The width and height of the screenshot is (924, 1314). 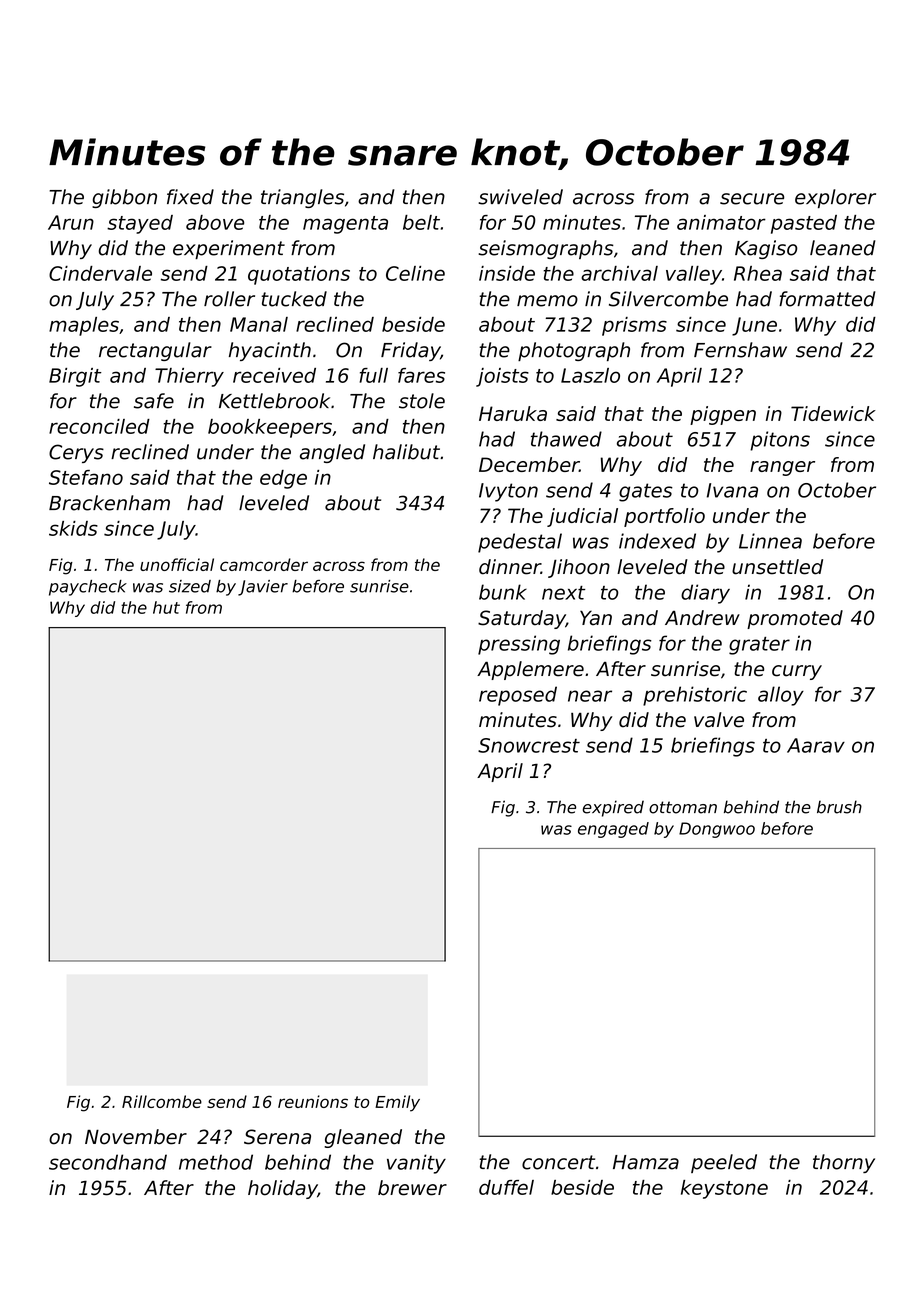 What do you see at coordinates (302, 198) in the screenshot?
I see `triangles` at bounding box center [302, 198].
